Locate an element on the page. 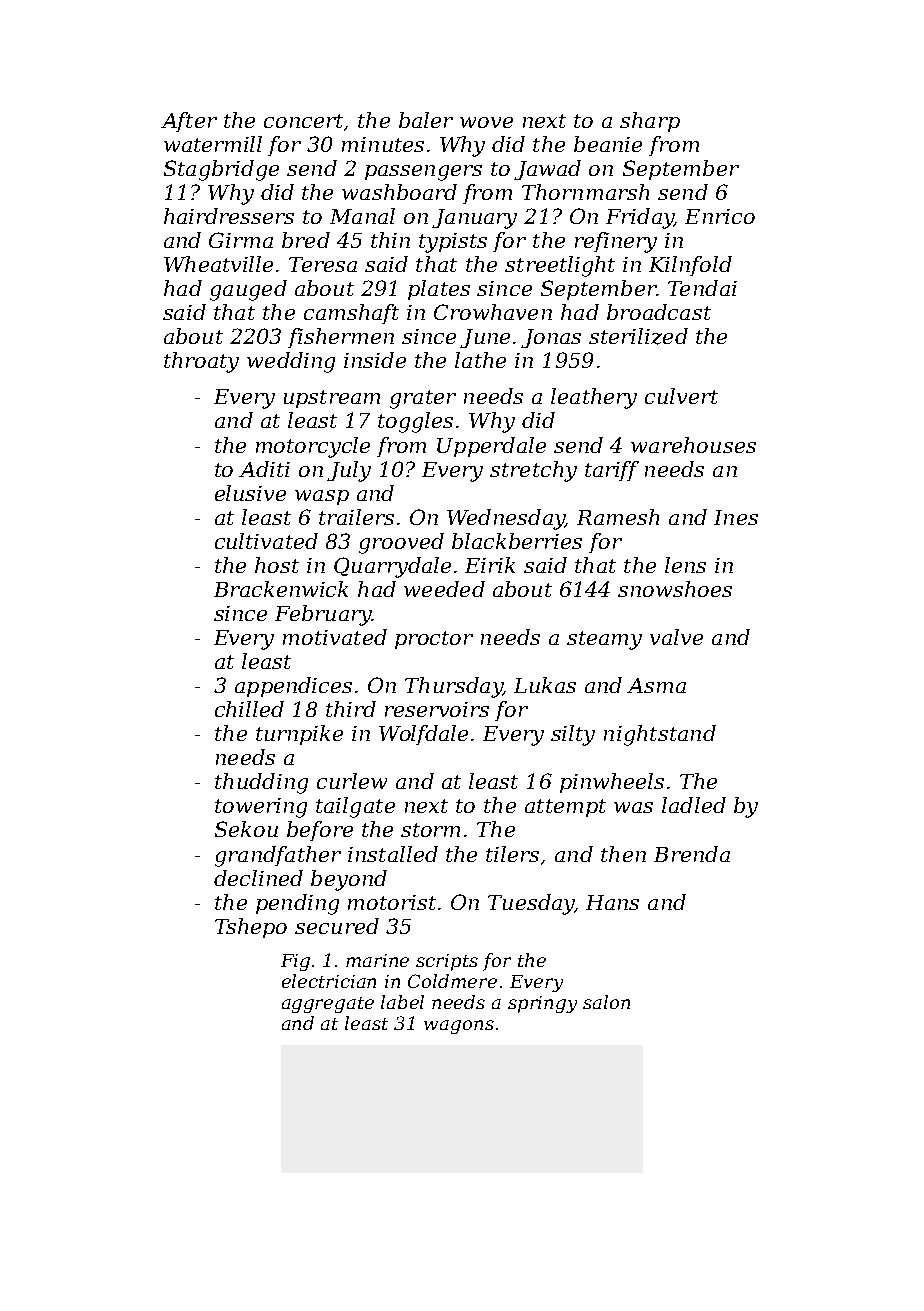 The height and width of the page is (1311, 924). plates is located at coordinates (439, 290).
